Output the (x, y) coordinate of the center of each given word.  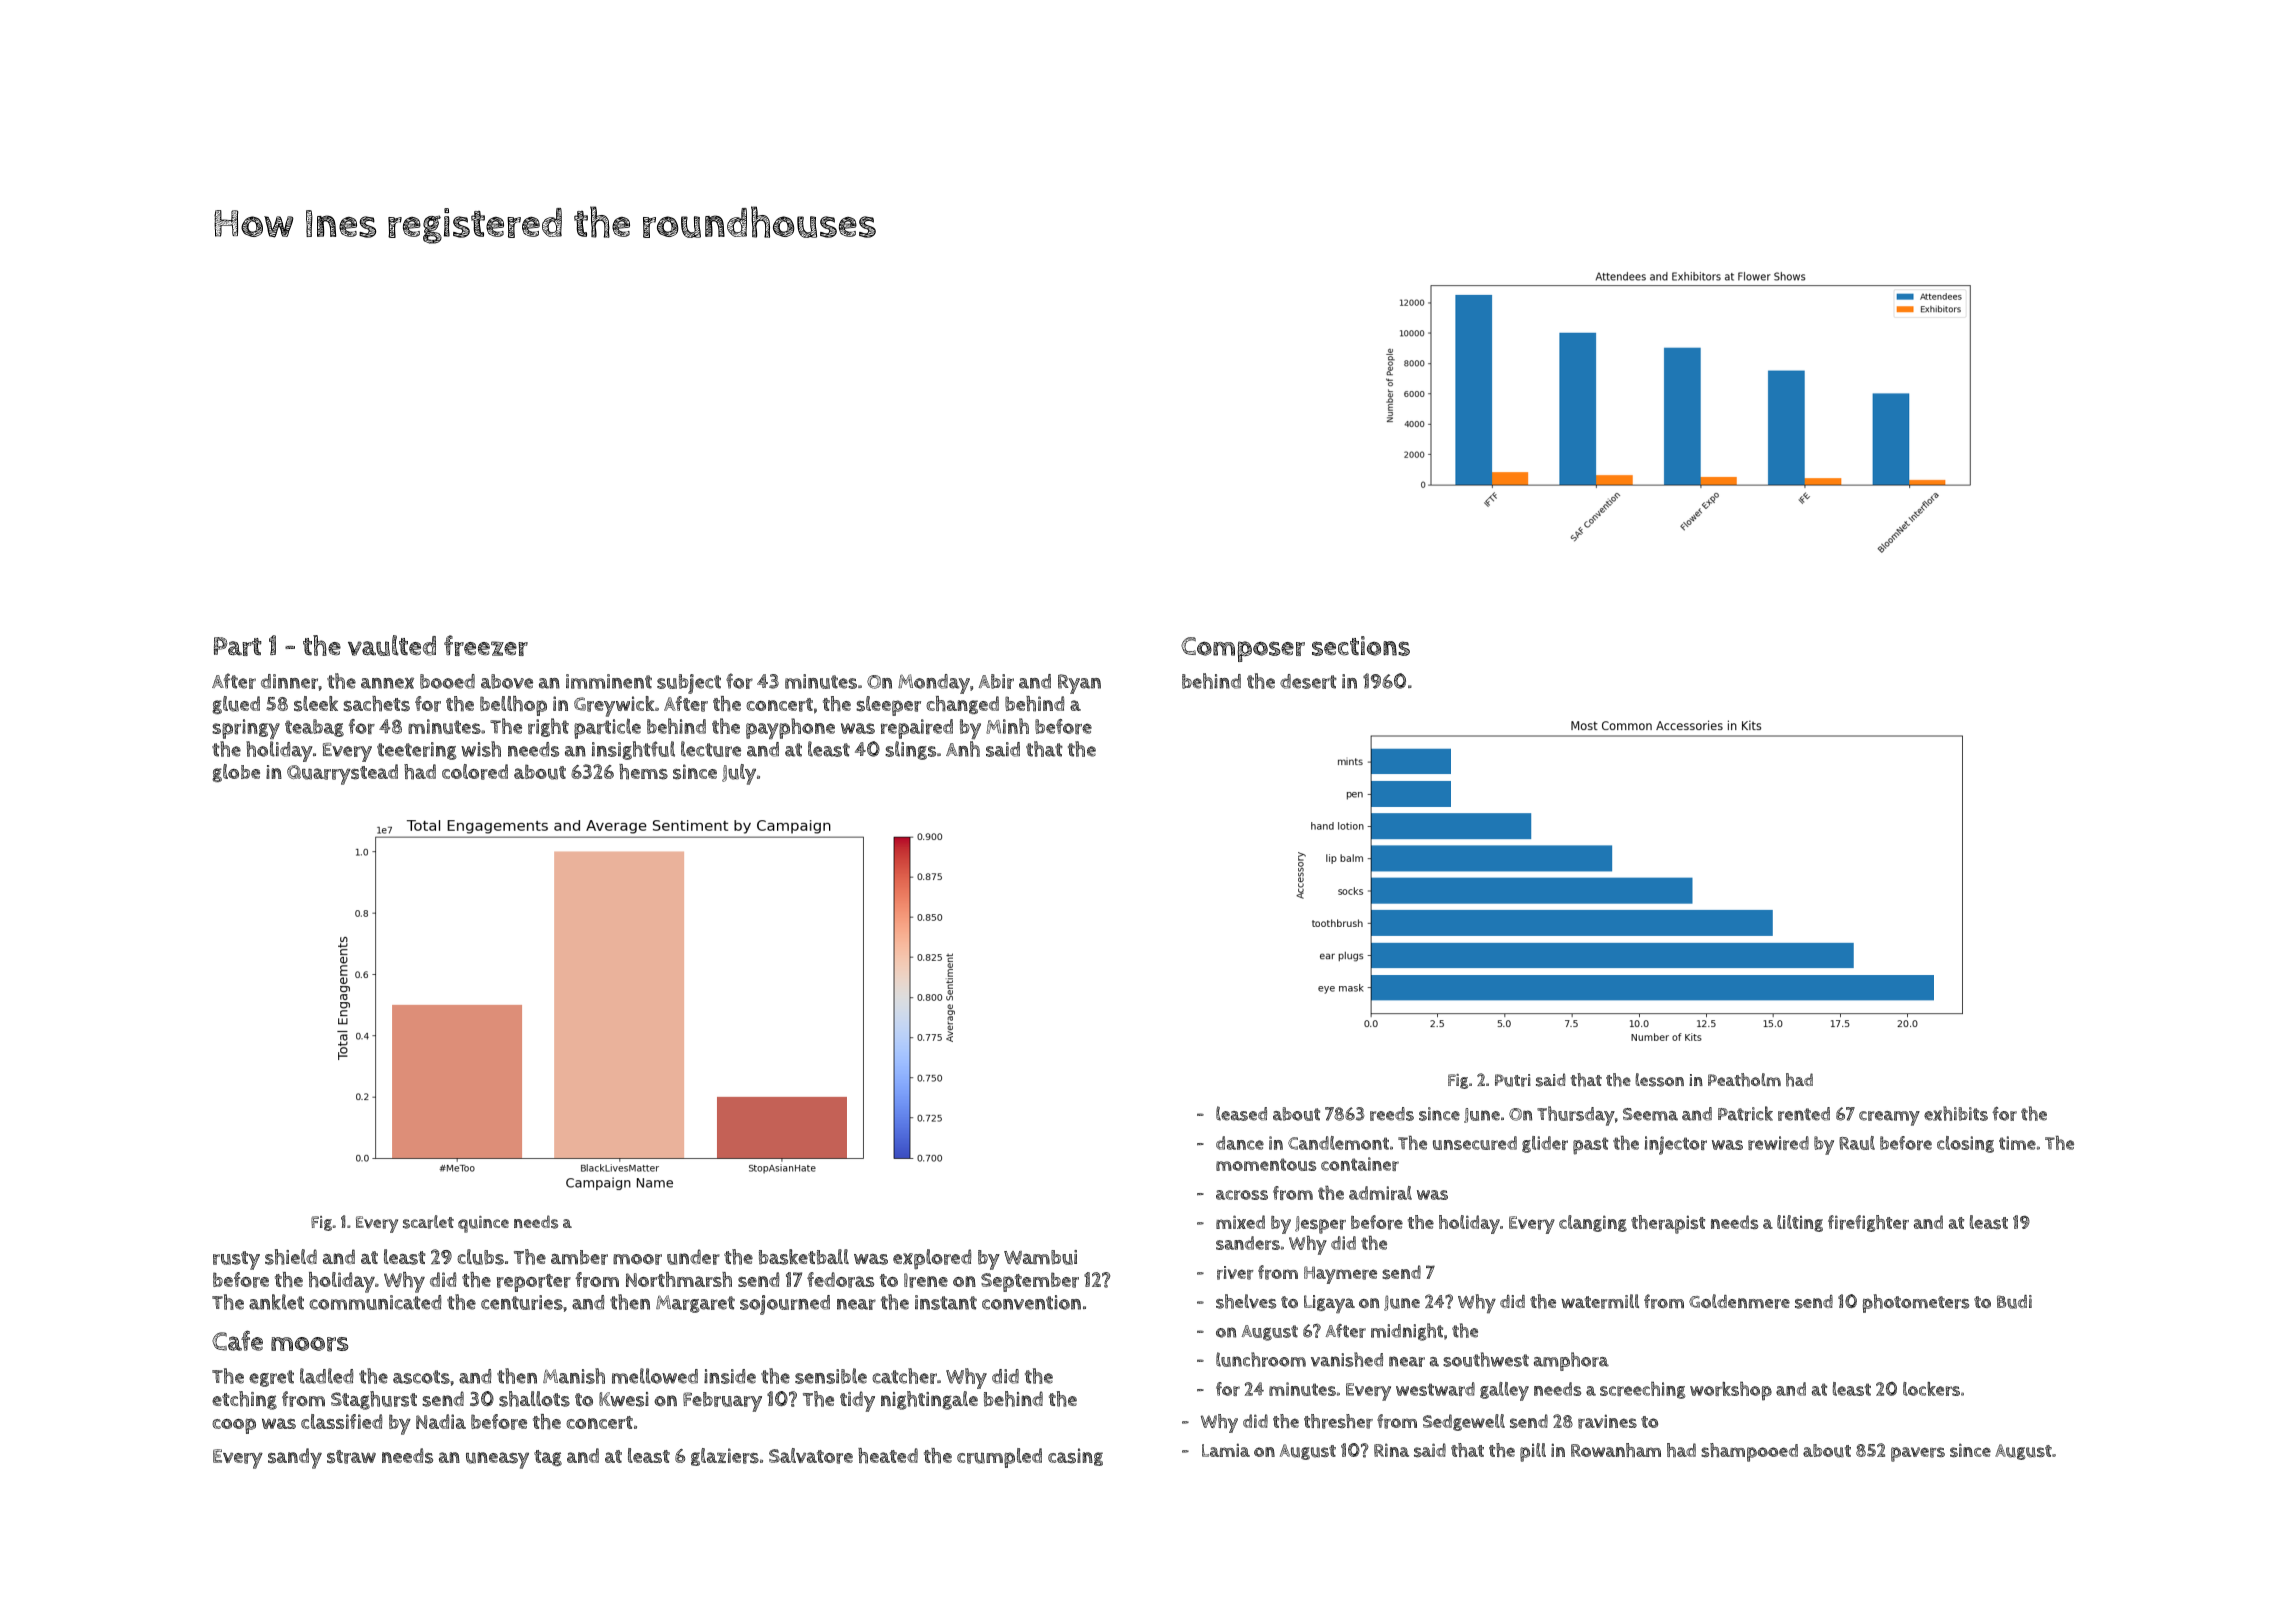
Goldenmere (1739, 1301)
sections (1361, 646)
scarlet (428, 1222)
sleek (316, 704)
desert (1308, 681)
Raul (1857, 1143)
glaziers (725, 1457)
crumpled (999, 1458)
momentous (1266, 1164)
